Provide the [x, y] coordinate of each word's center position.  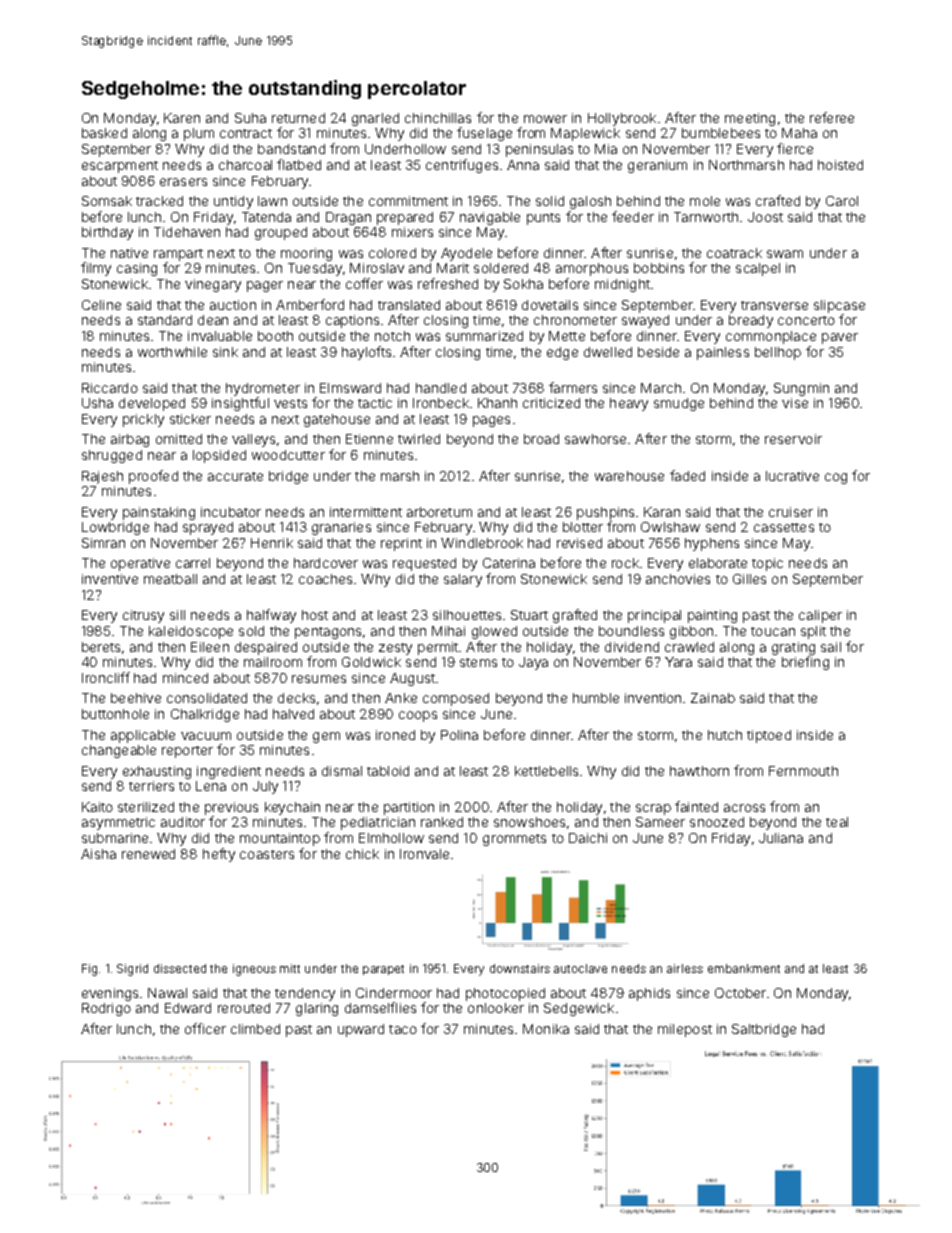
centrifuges [462, 166]
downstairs [520, 968]
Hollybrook [622, 119]
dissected [180, 968]
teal [837, 822]
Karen [182, 118]
